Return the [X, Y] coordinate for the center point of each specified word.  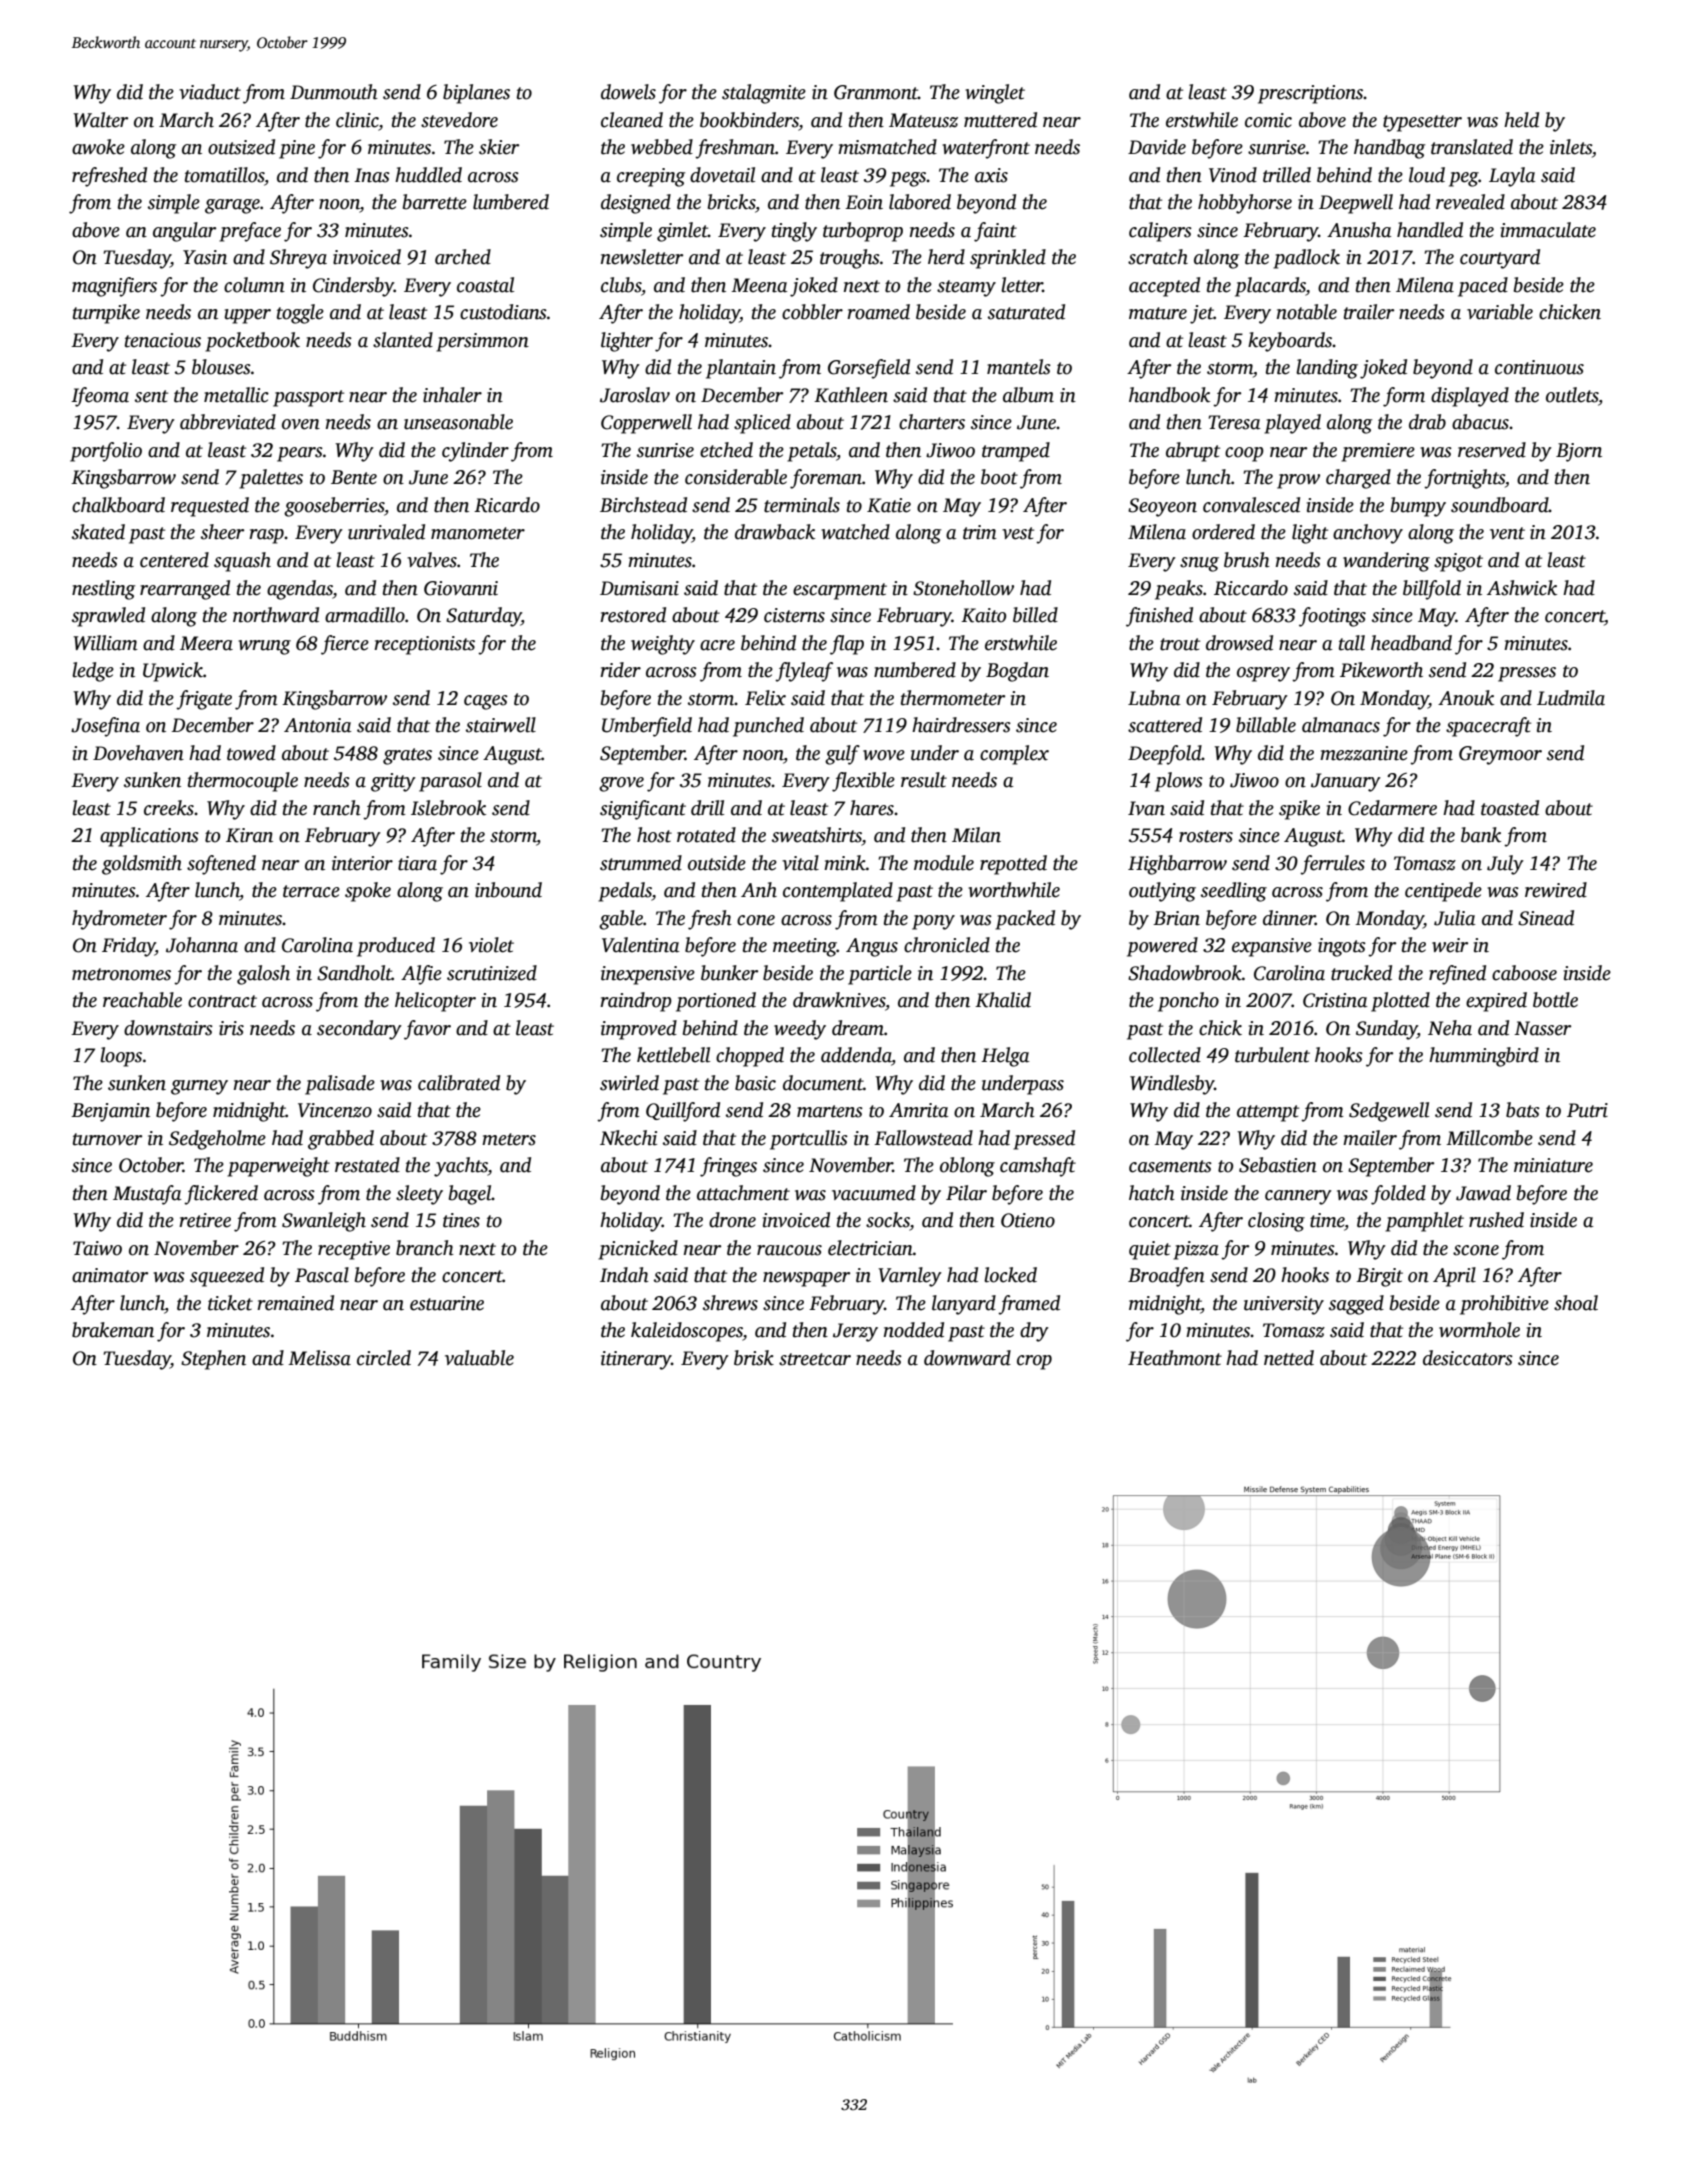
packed [1025, 920]
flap [847, 645]
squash [242, 562]
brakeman [113, 1330]
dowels [628, 92]
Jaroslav [635, 395]
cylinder [475, 452]
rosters [1206, 836]
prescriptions [1310, 94]
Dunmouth [334, 92]
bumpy [1418, 507]
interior [362, 863]
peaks [1179, 590]
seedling [1234, 892]
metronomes [121, 974]
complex [1014, 755]
